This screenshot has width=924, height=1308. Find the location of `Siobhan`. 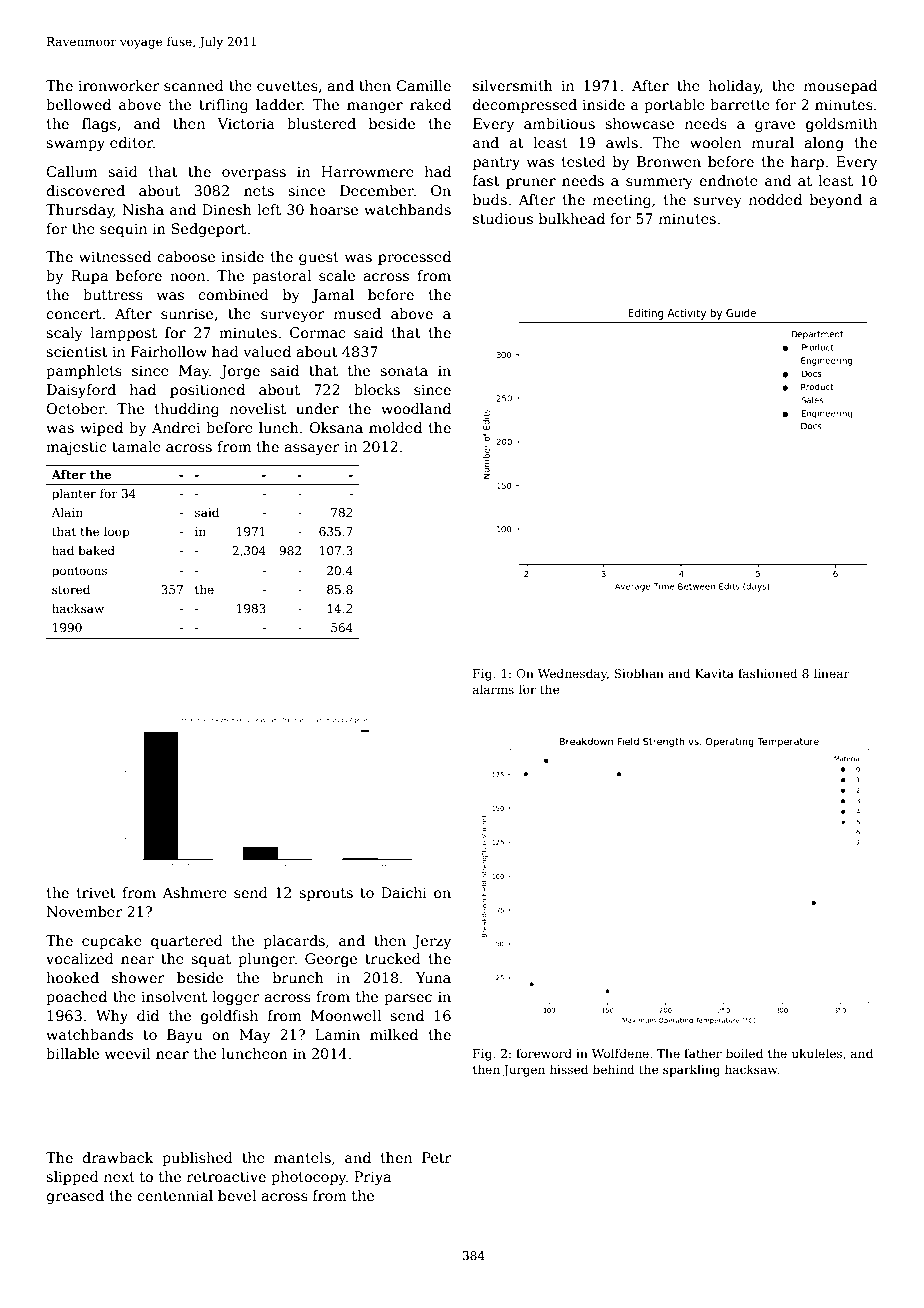

Siobhan is located at coordinates (639, 673).
